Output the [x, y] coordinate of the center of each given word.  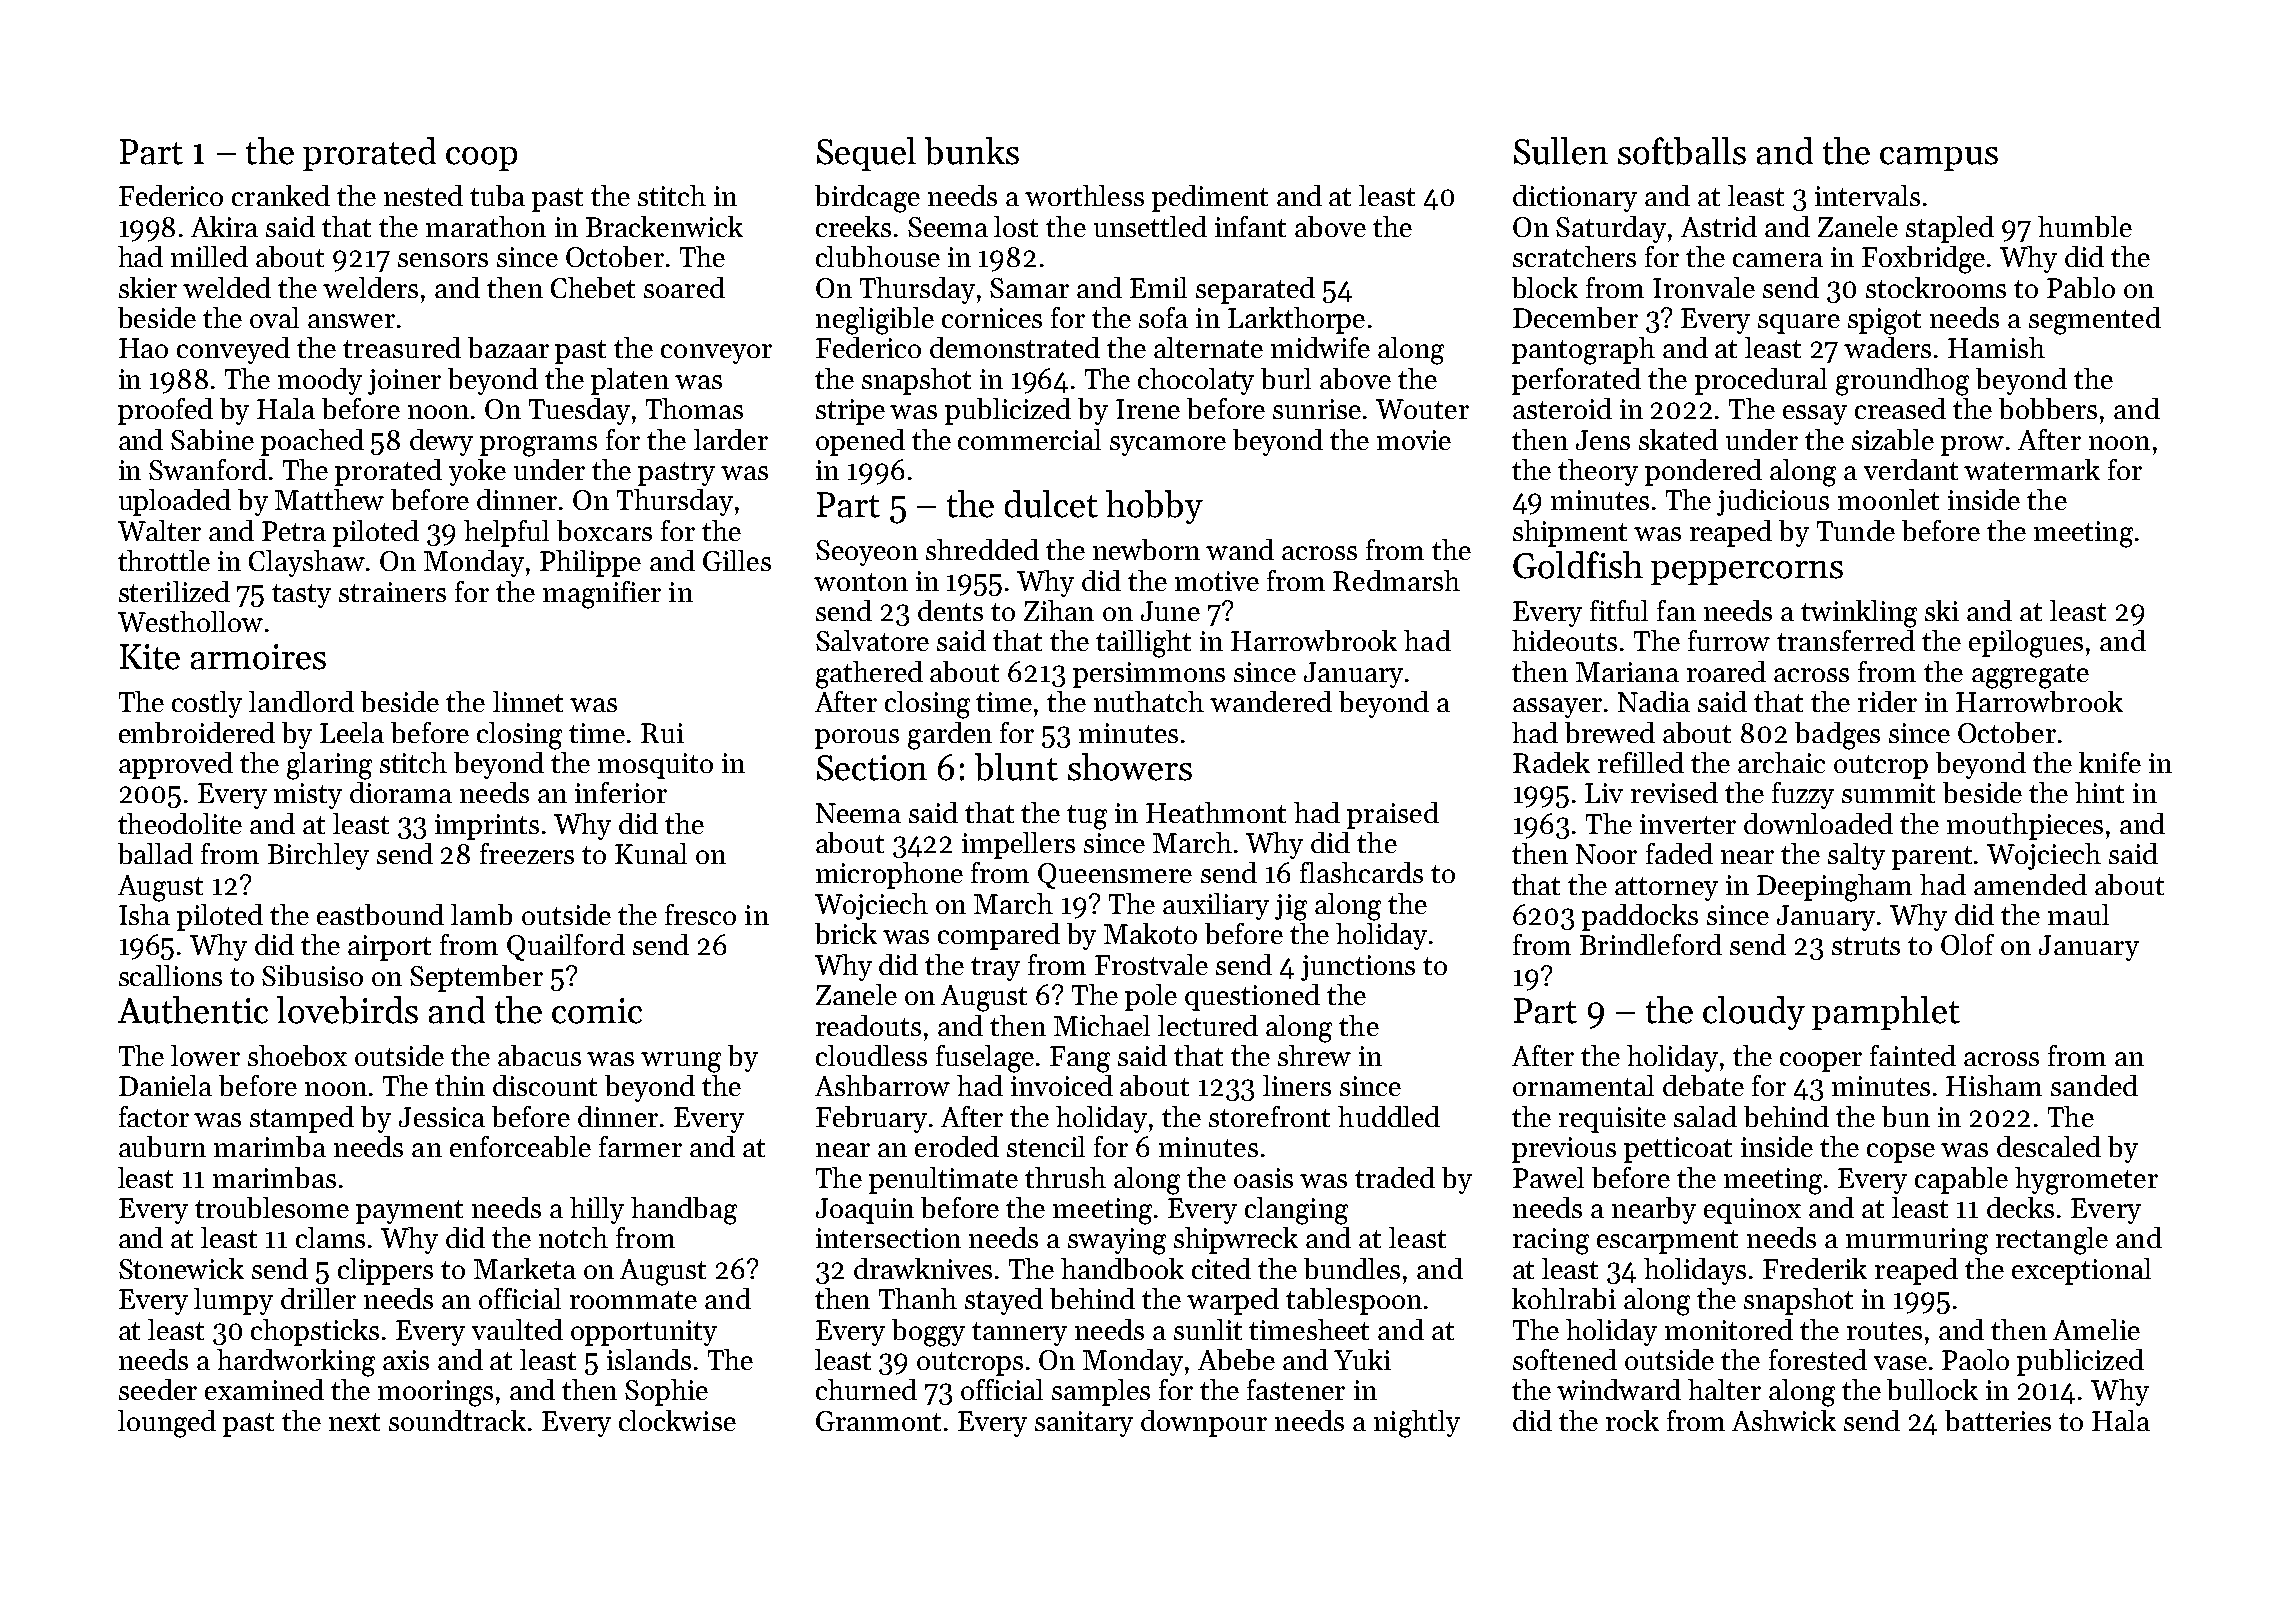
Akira [224, 226]
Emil [1158, 287]
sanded [2094, 1085]
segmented [2095, 321]
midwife [1320, 347]
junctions [1358, 968]
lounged [167, 1424]
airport [389, 948]
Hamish [1996, 347]
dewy [441, 442]
